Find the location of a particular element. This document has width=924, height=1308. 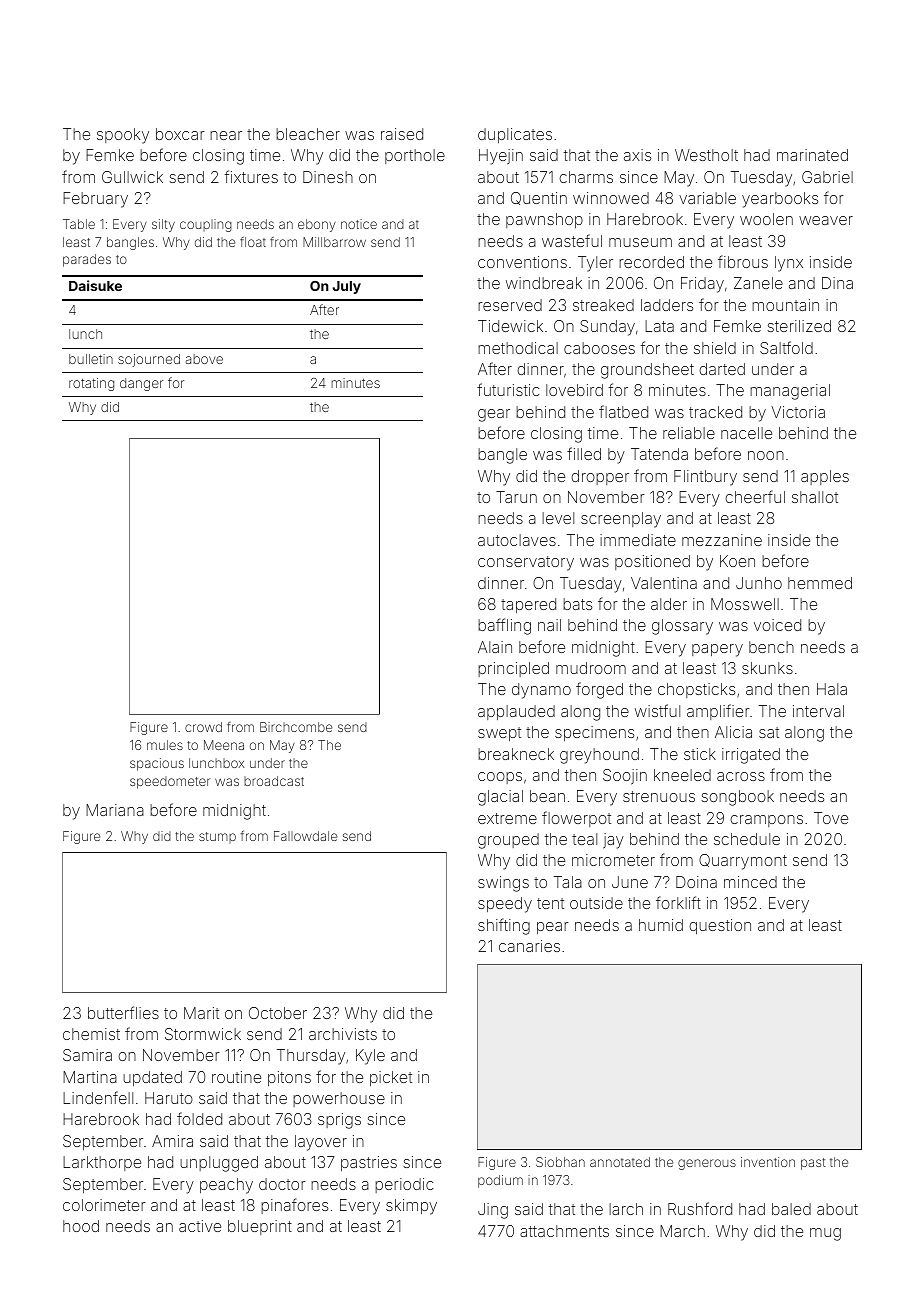

screenplay is located at coordinates (621, 520).
